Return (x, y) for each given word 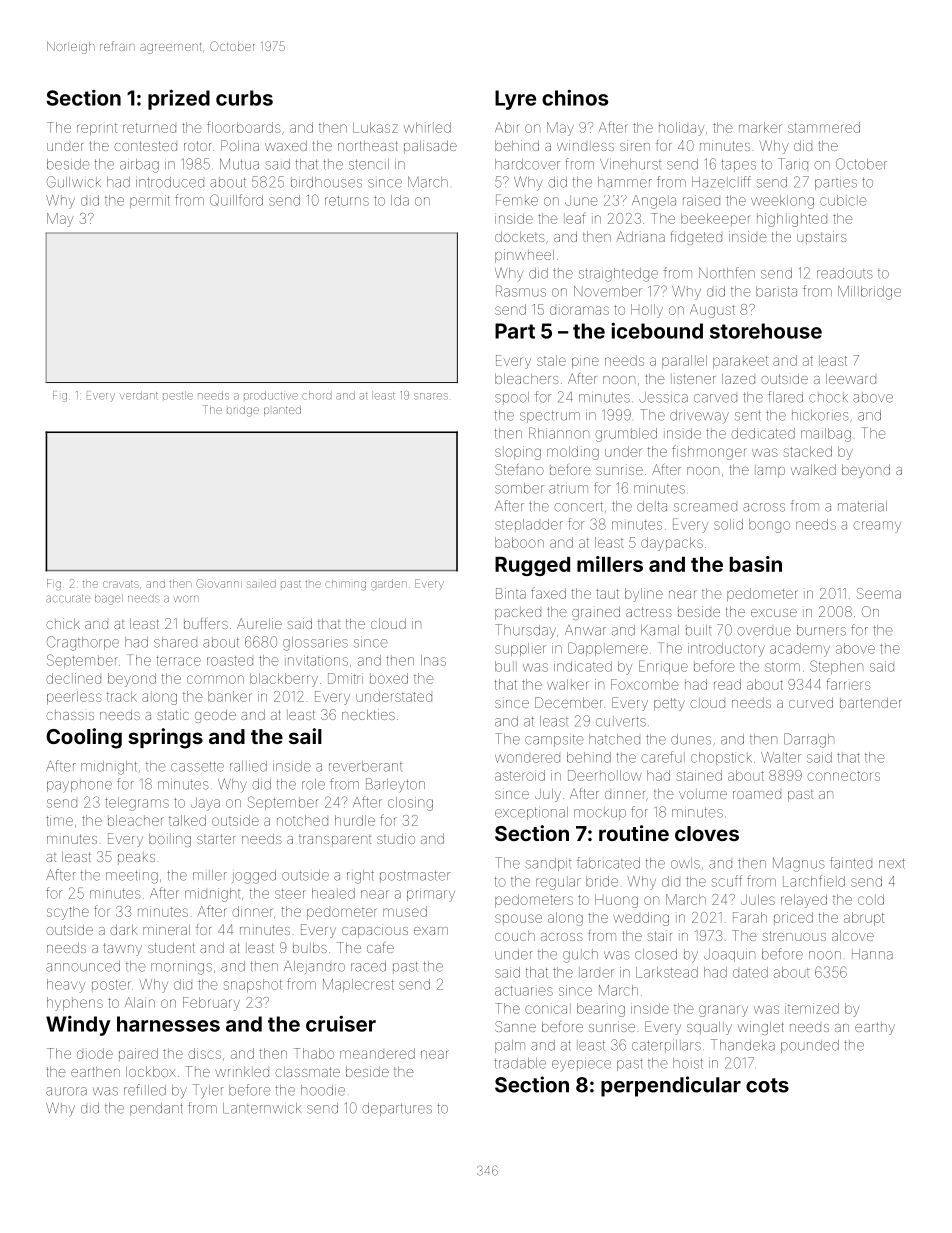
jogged (254, 877)
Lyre (515, 100)
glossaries (315, 644)
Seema (879, 593)
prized (179, 100)
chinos (575, 98)
